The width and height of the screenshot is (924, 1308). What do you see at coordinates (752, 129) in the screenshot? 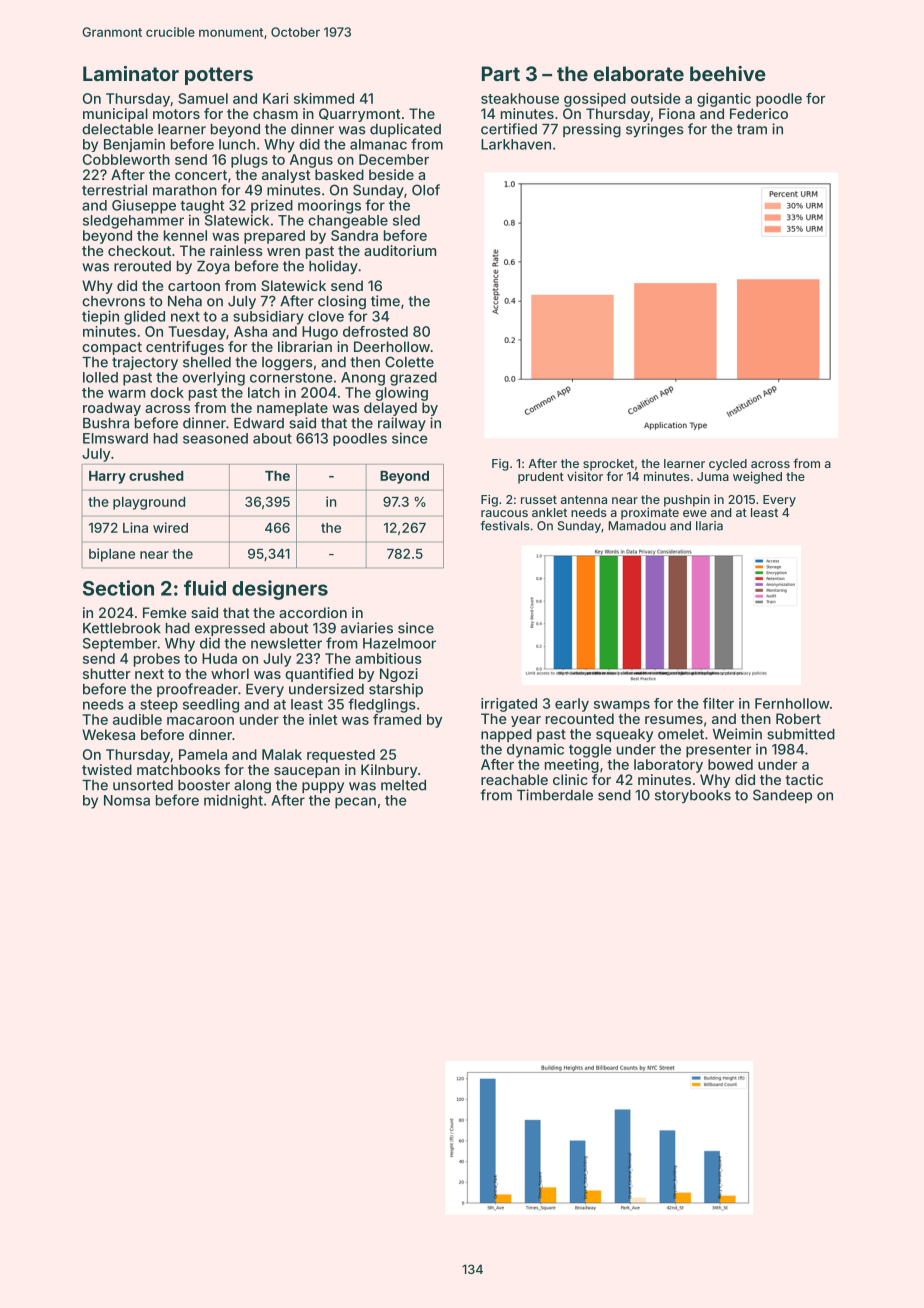
I see `tram` at bounding box center [752, 129].
